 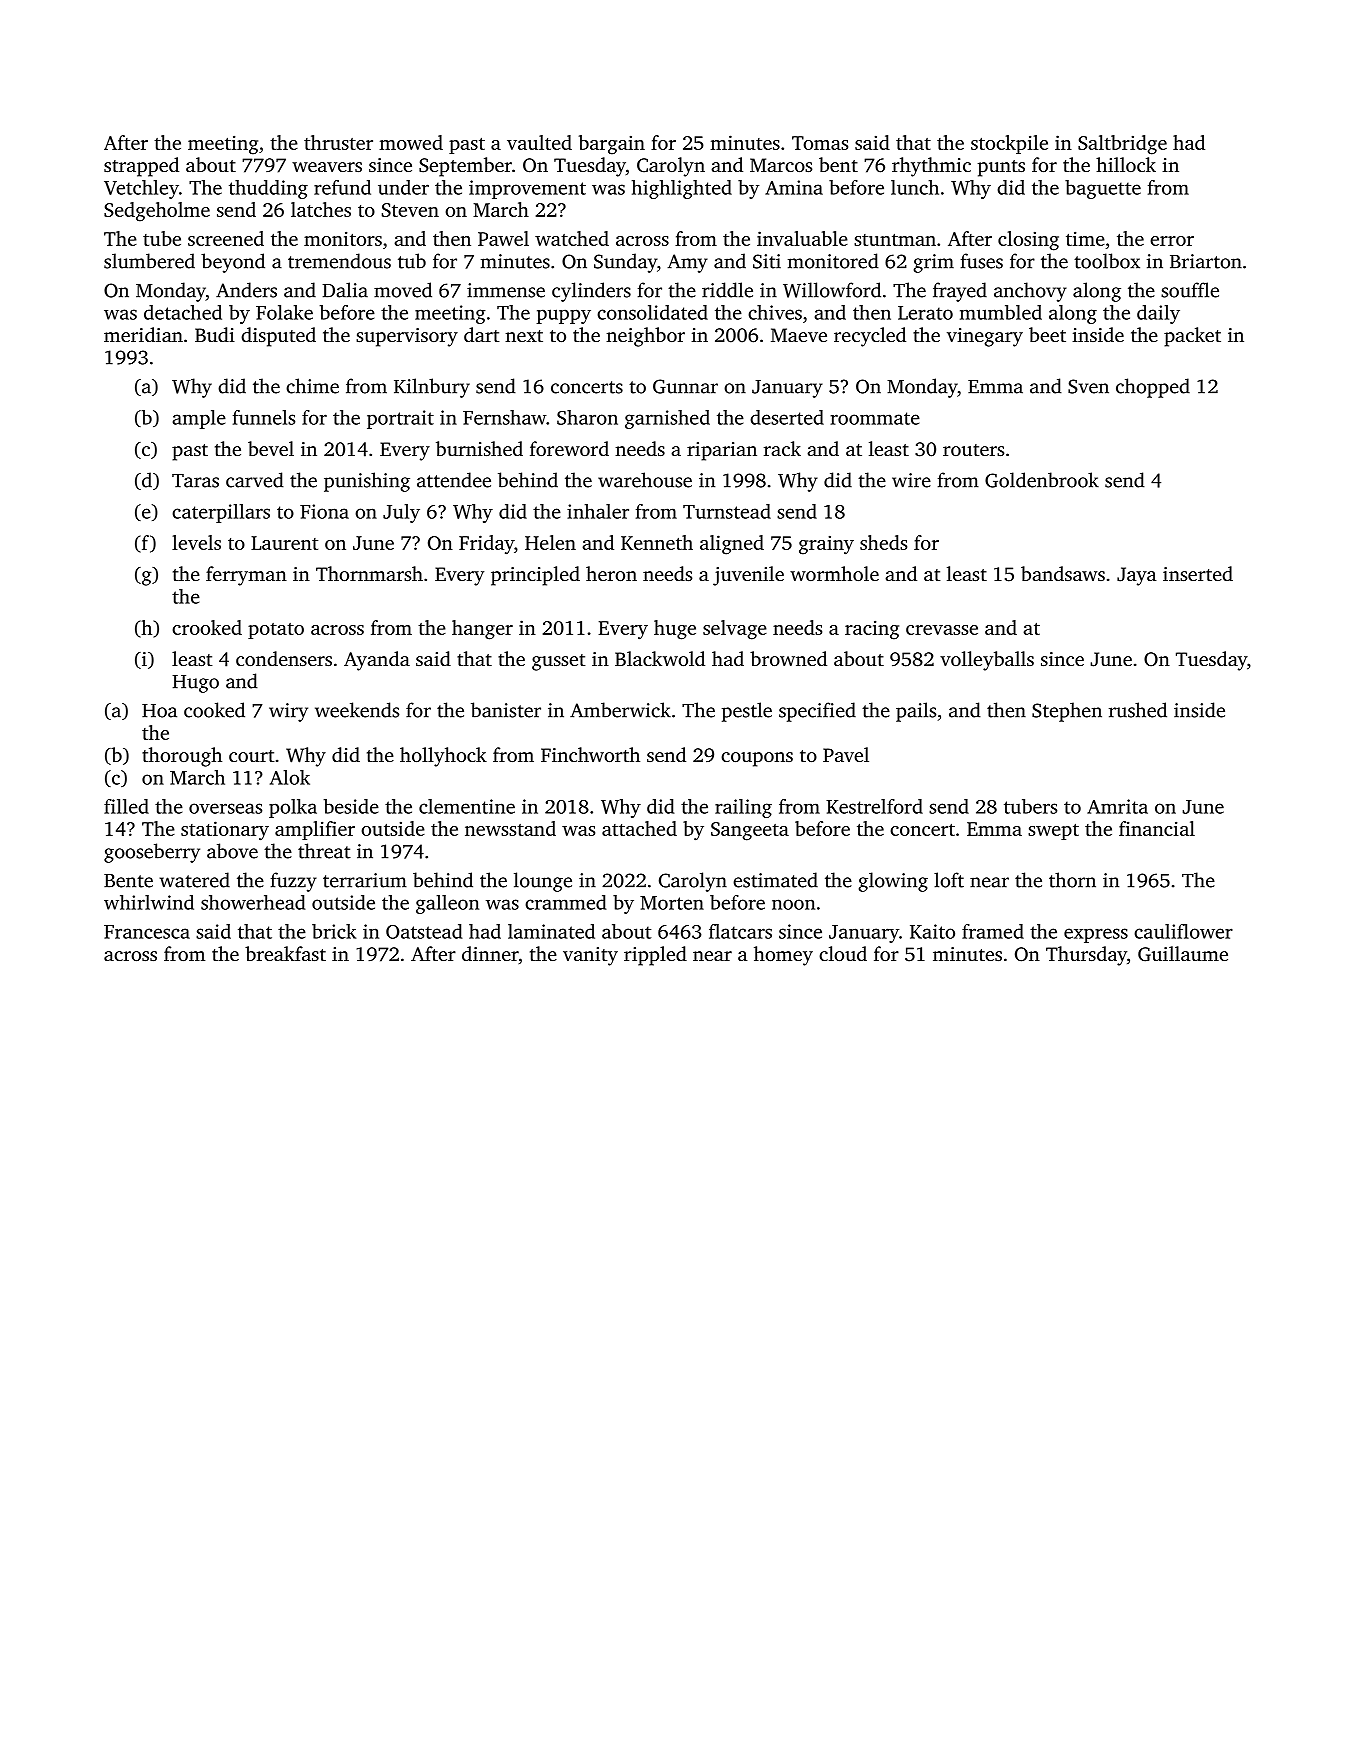 I want to click on Turnstead, so click(x=727, y=511).
